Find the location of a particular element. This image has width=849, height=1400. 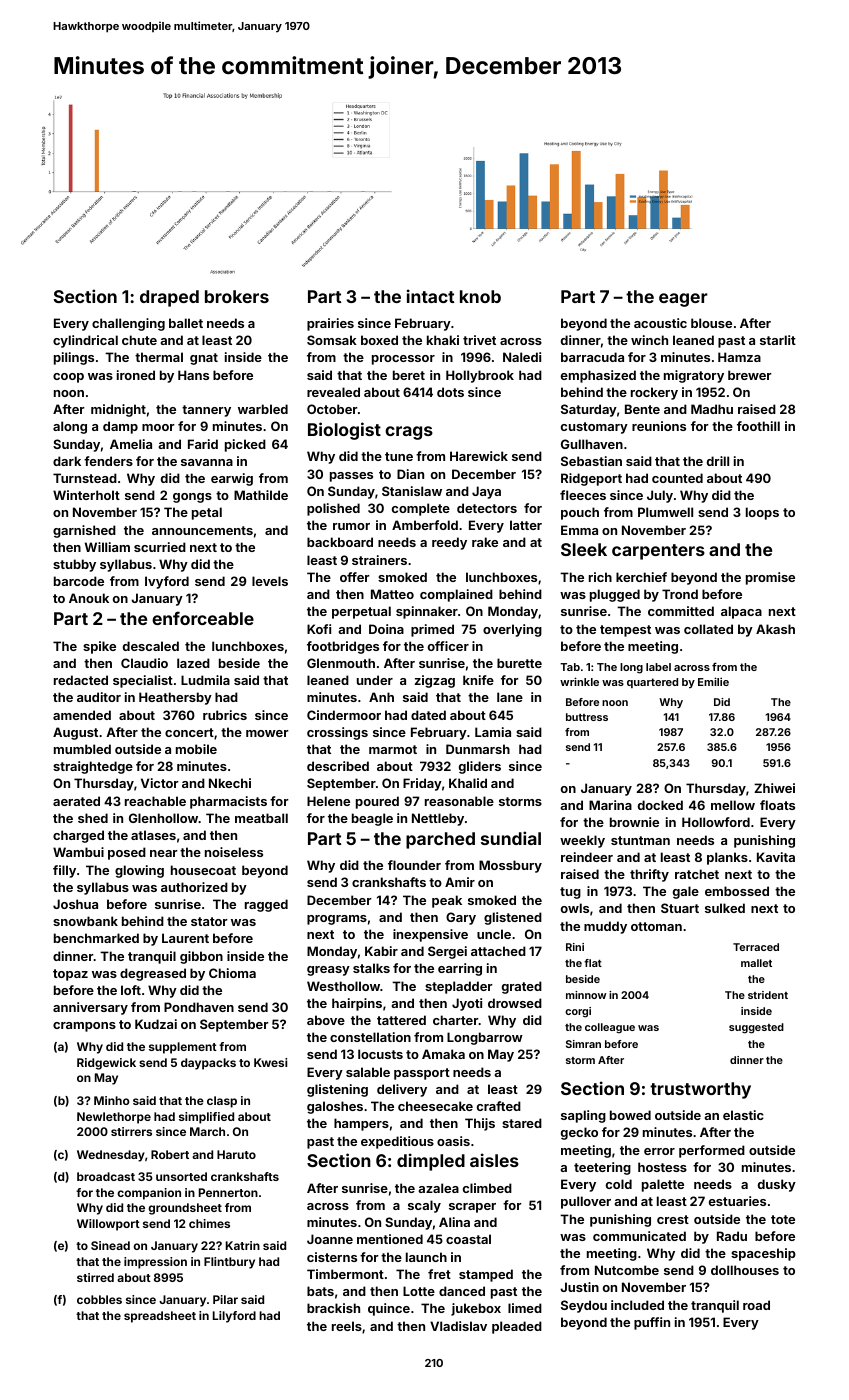

puffin is located at coordinates (652, 1323).
